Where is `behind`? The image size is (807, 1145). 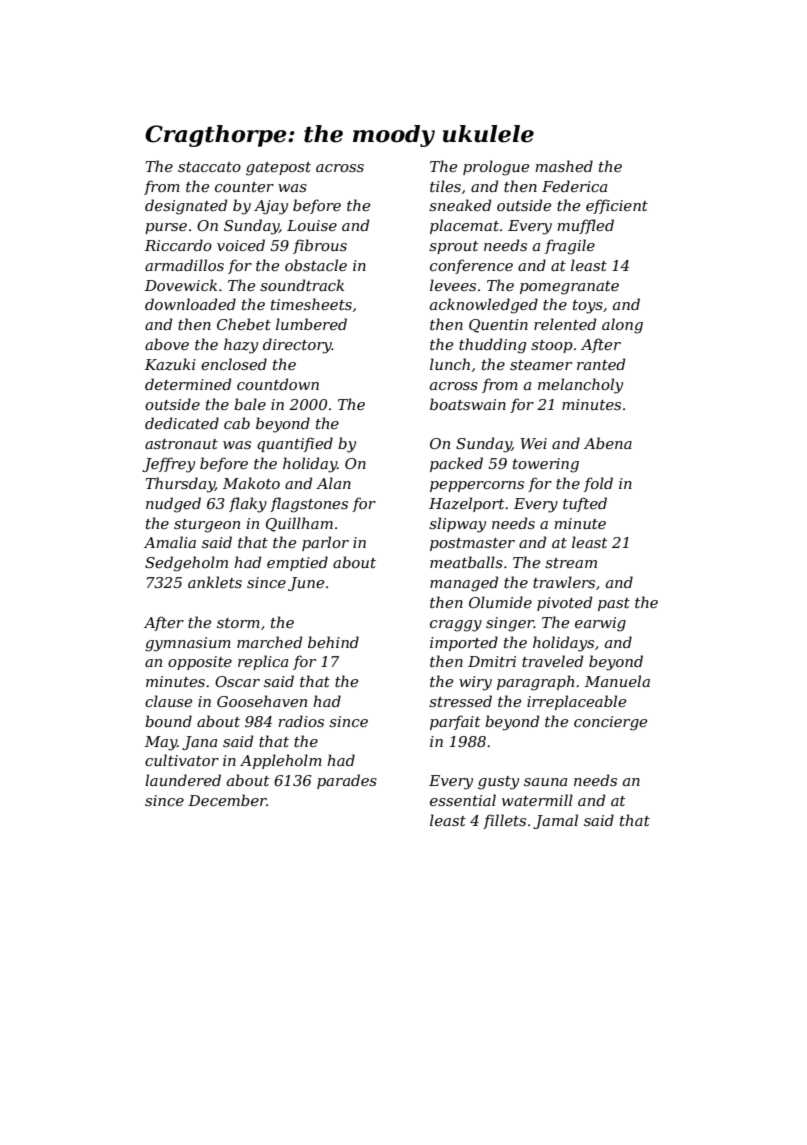
behind is located at coordinates (333, 642).
